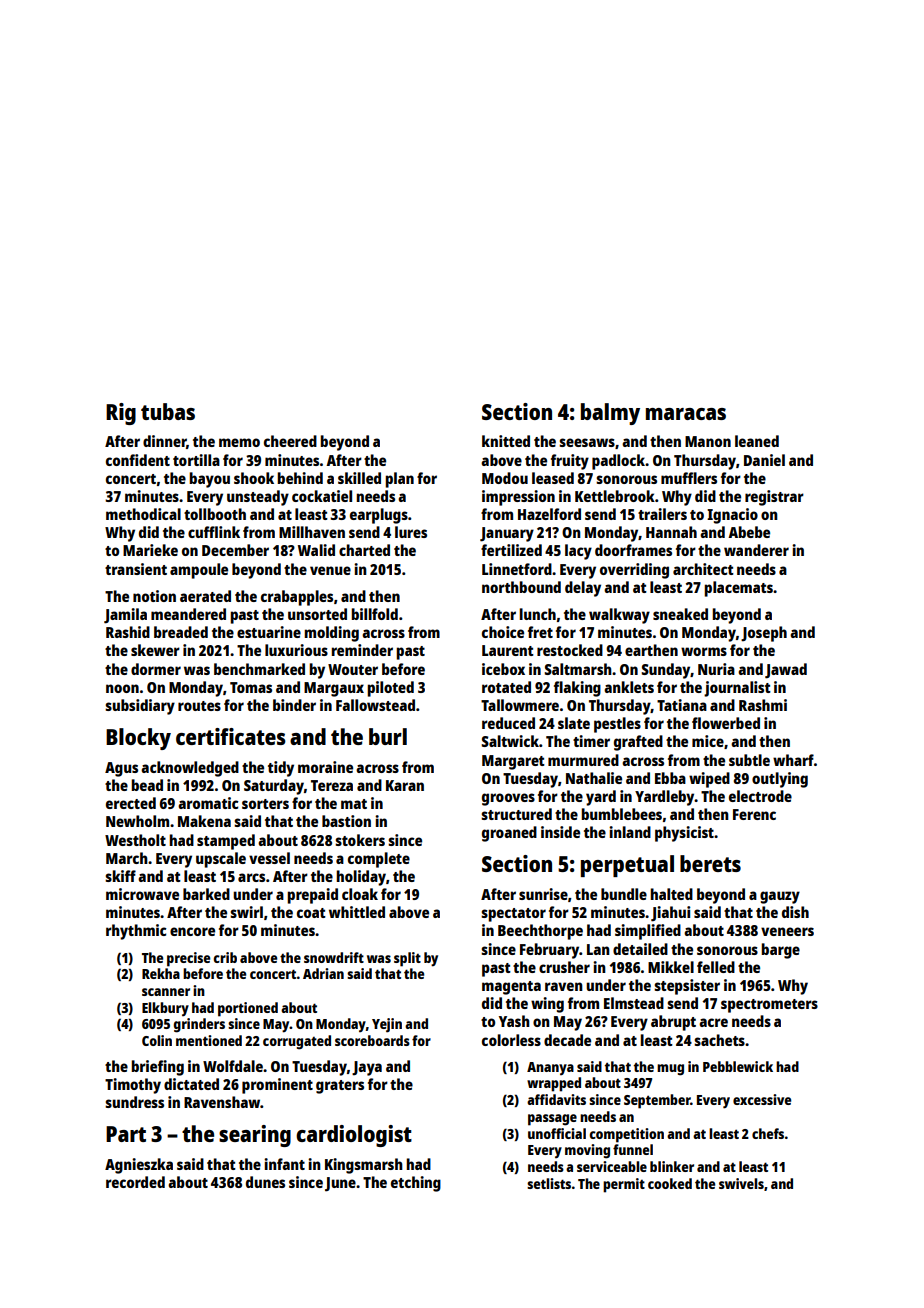 The image size is (924, 1308). I want to click on wiped, so click(709, 780).
